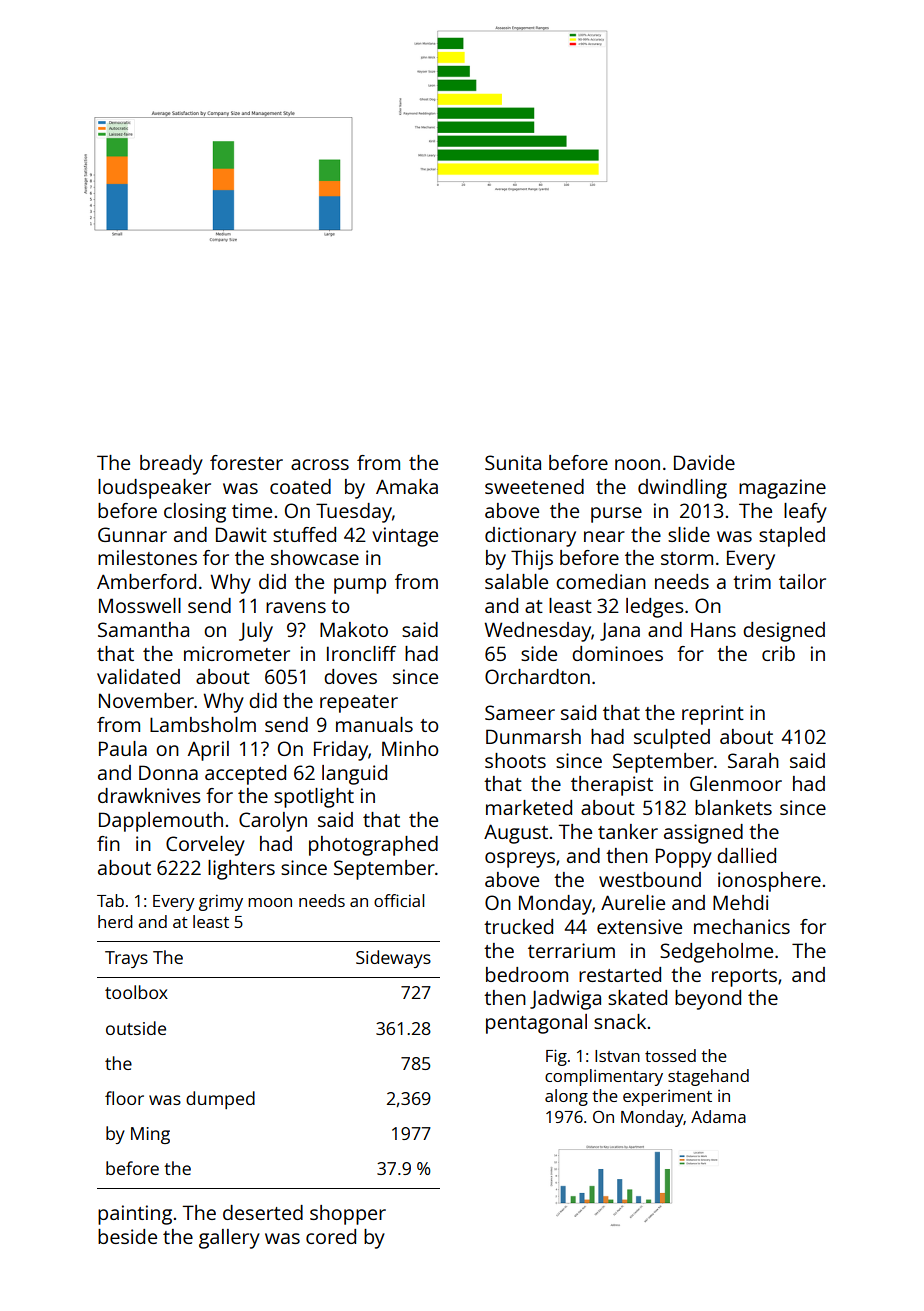 This screenshot has width=924, height=1311. I want to click on shopper, so click(348, 1215).
